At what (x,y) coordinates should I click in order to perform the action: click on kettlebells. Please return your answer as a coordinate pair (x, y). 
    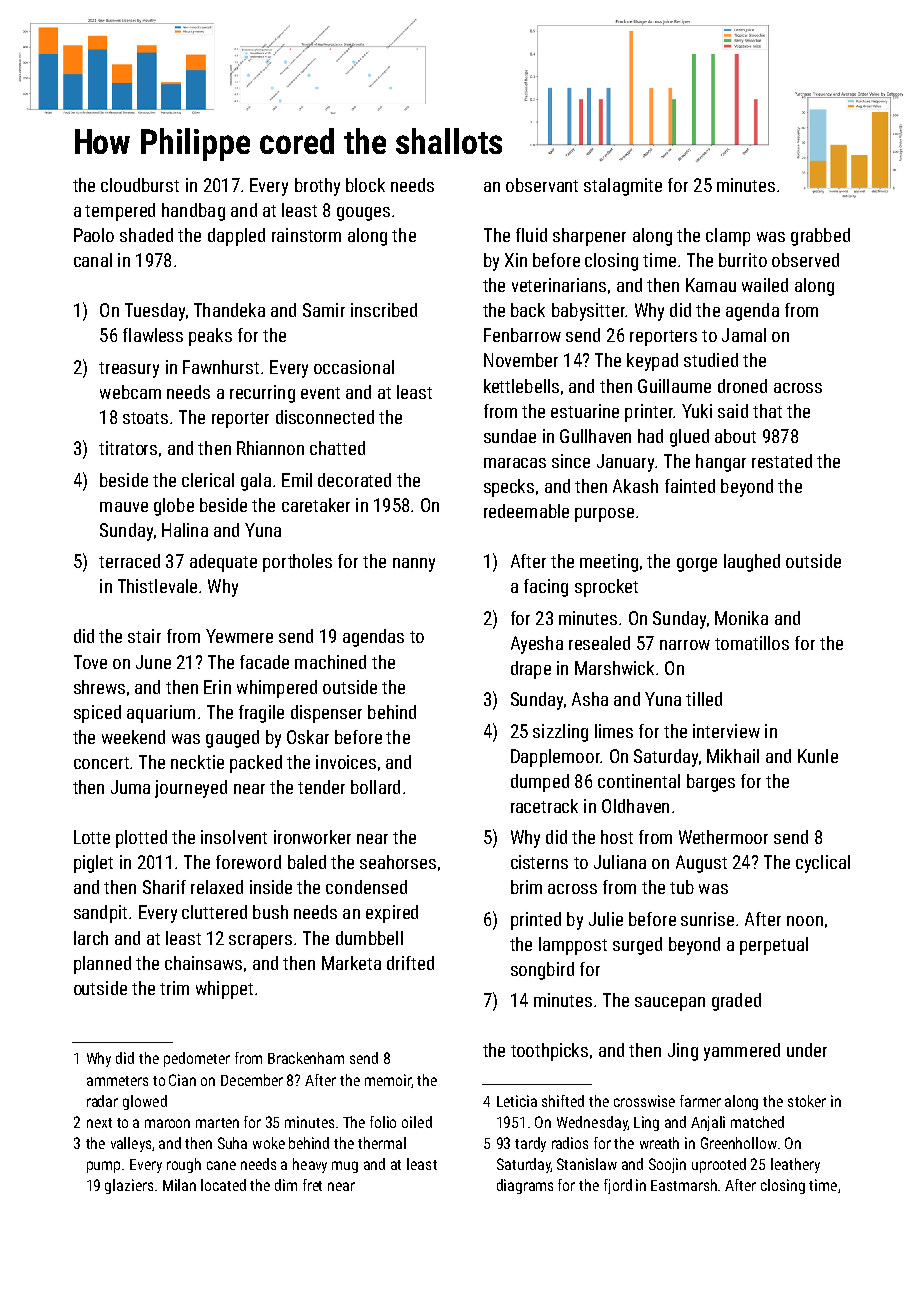
    Looking at the image, I should click on (521, 386).
